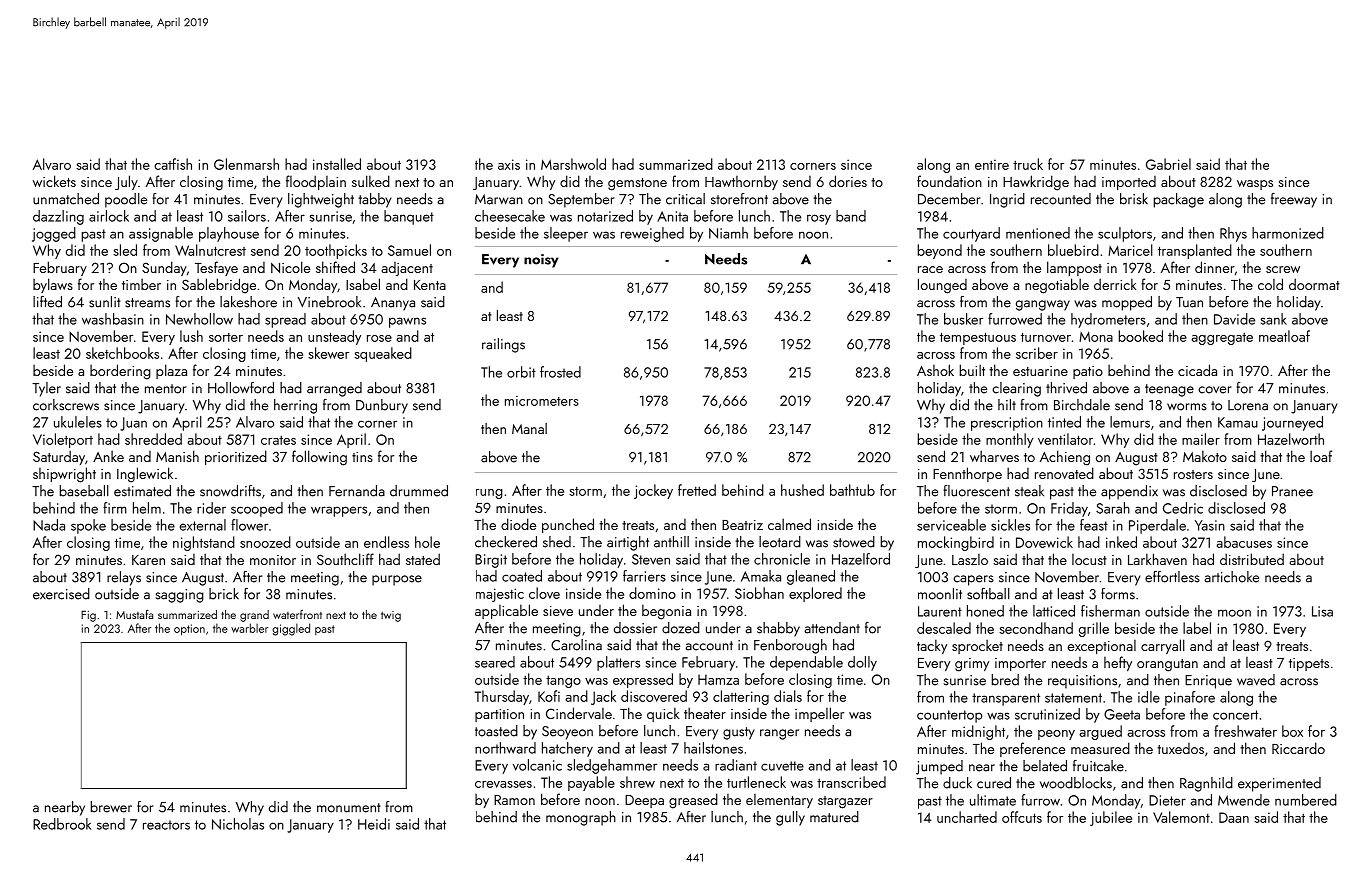 This page has width=1372, height=887. What do you see at coordinates (173, 164) in the page?
I see `catfish` at bounding box center [173, 164].
